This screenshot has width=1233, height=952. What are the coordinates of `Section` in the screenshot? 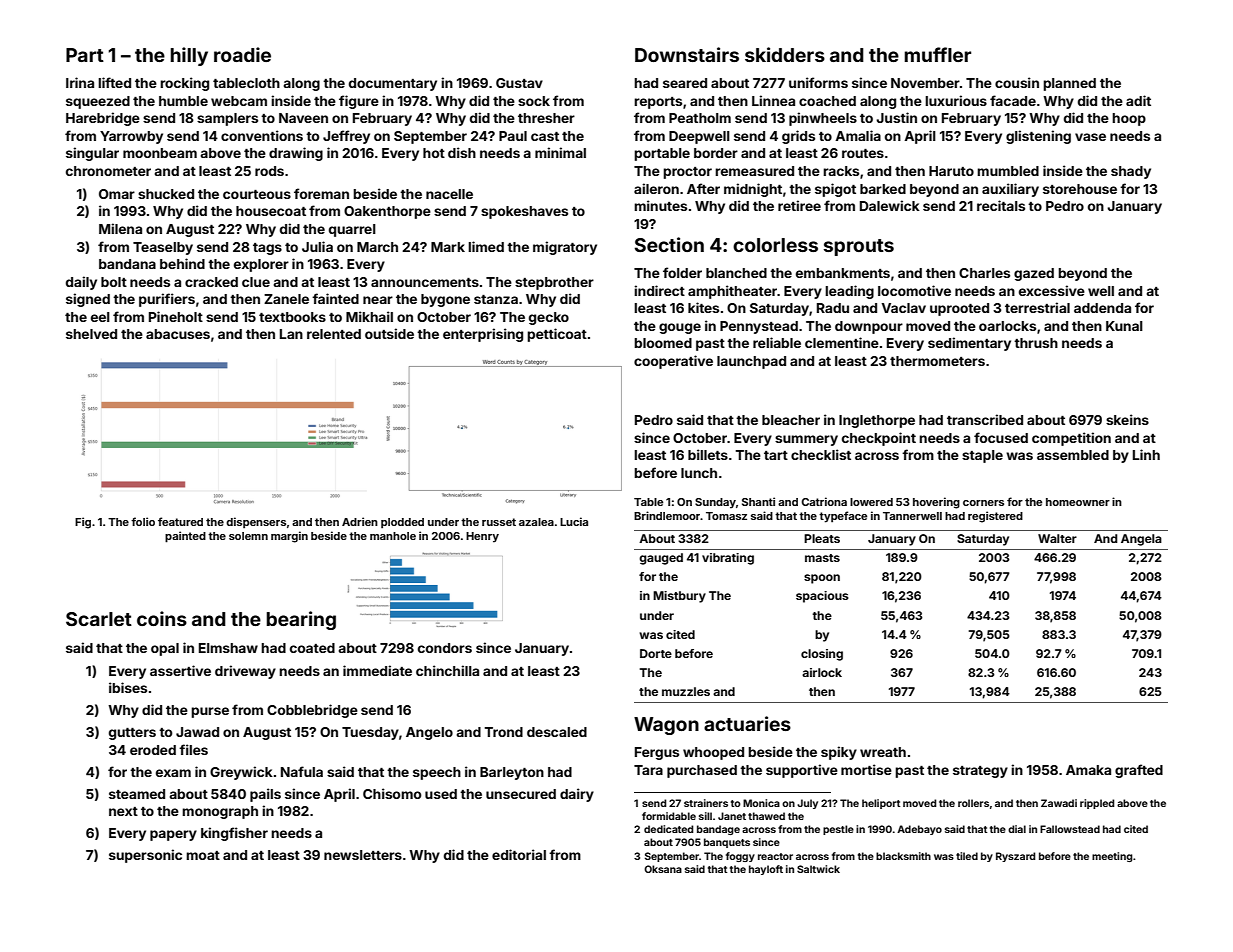 It's located at (669, 244).
